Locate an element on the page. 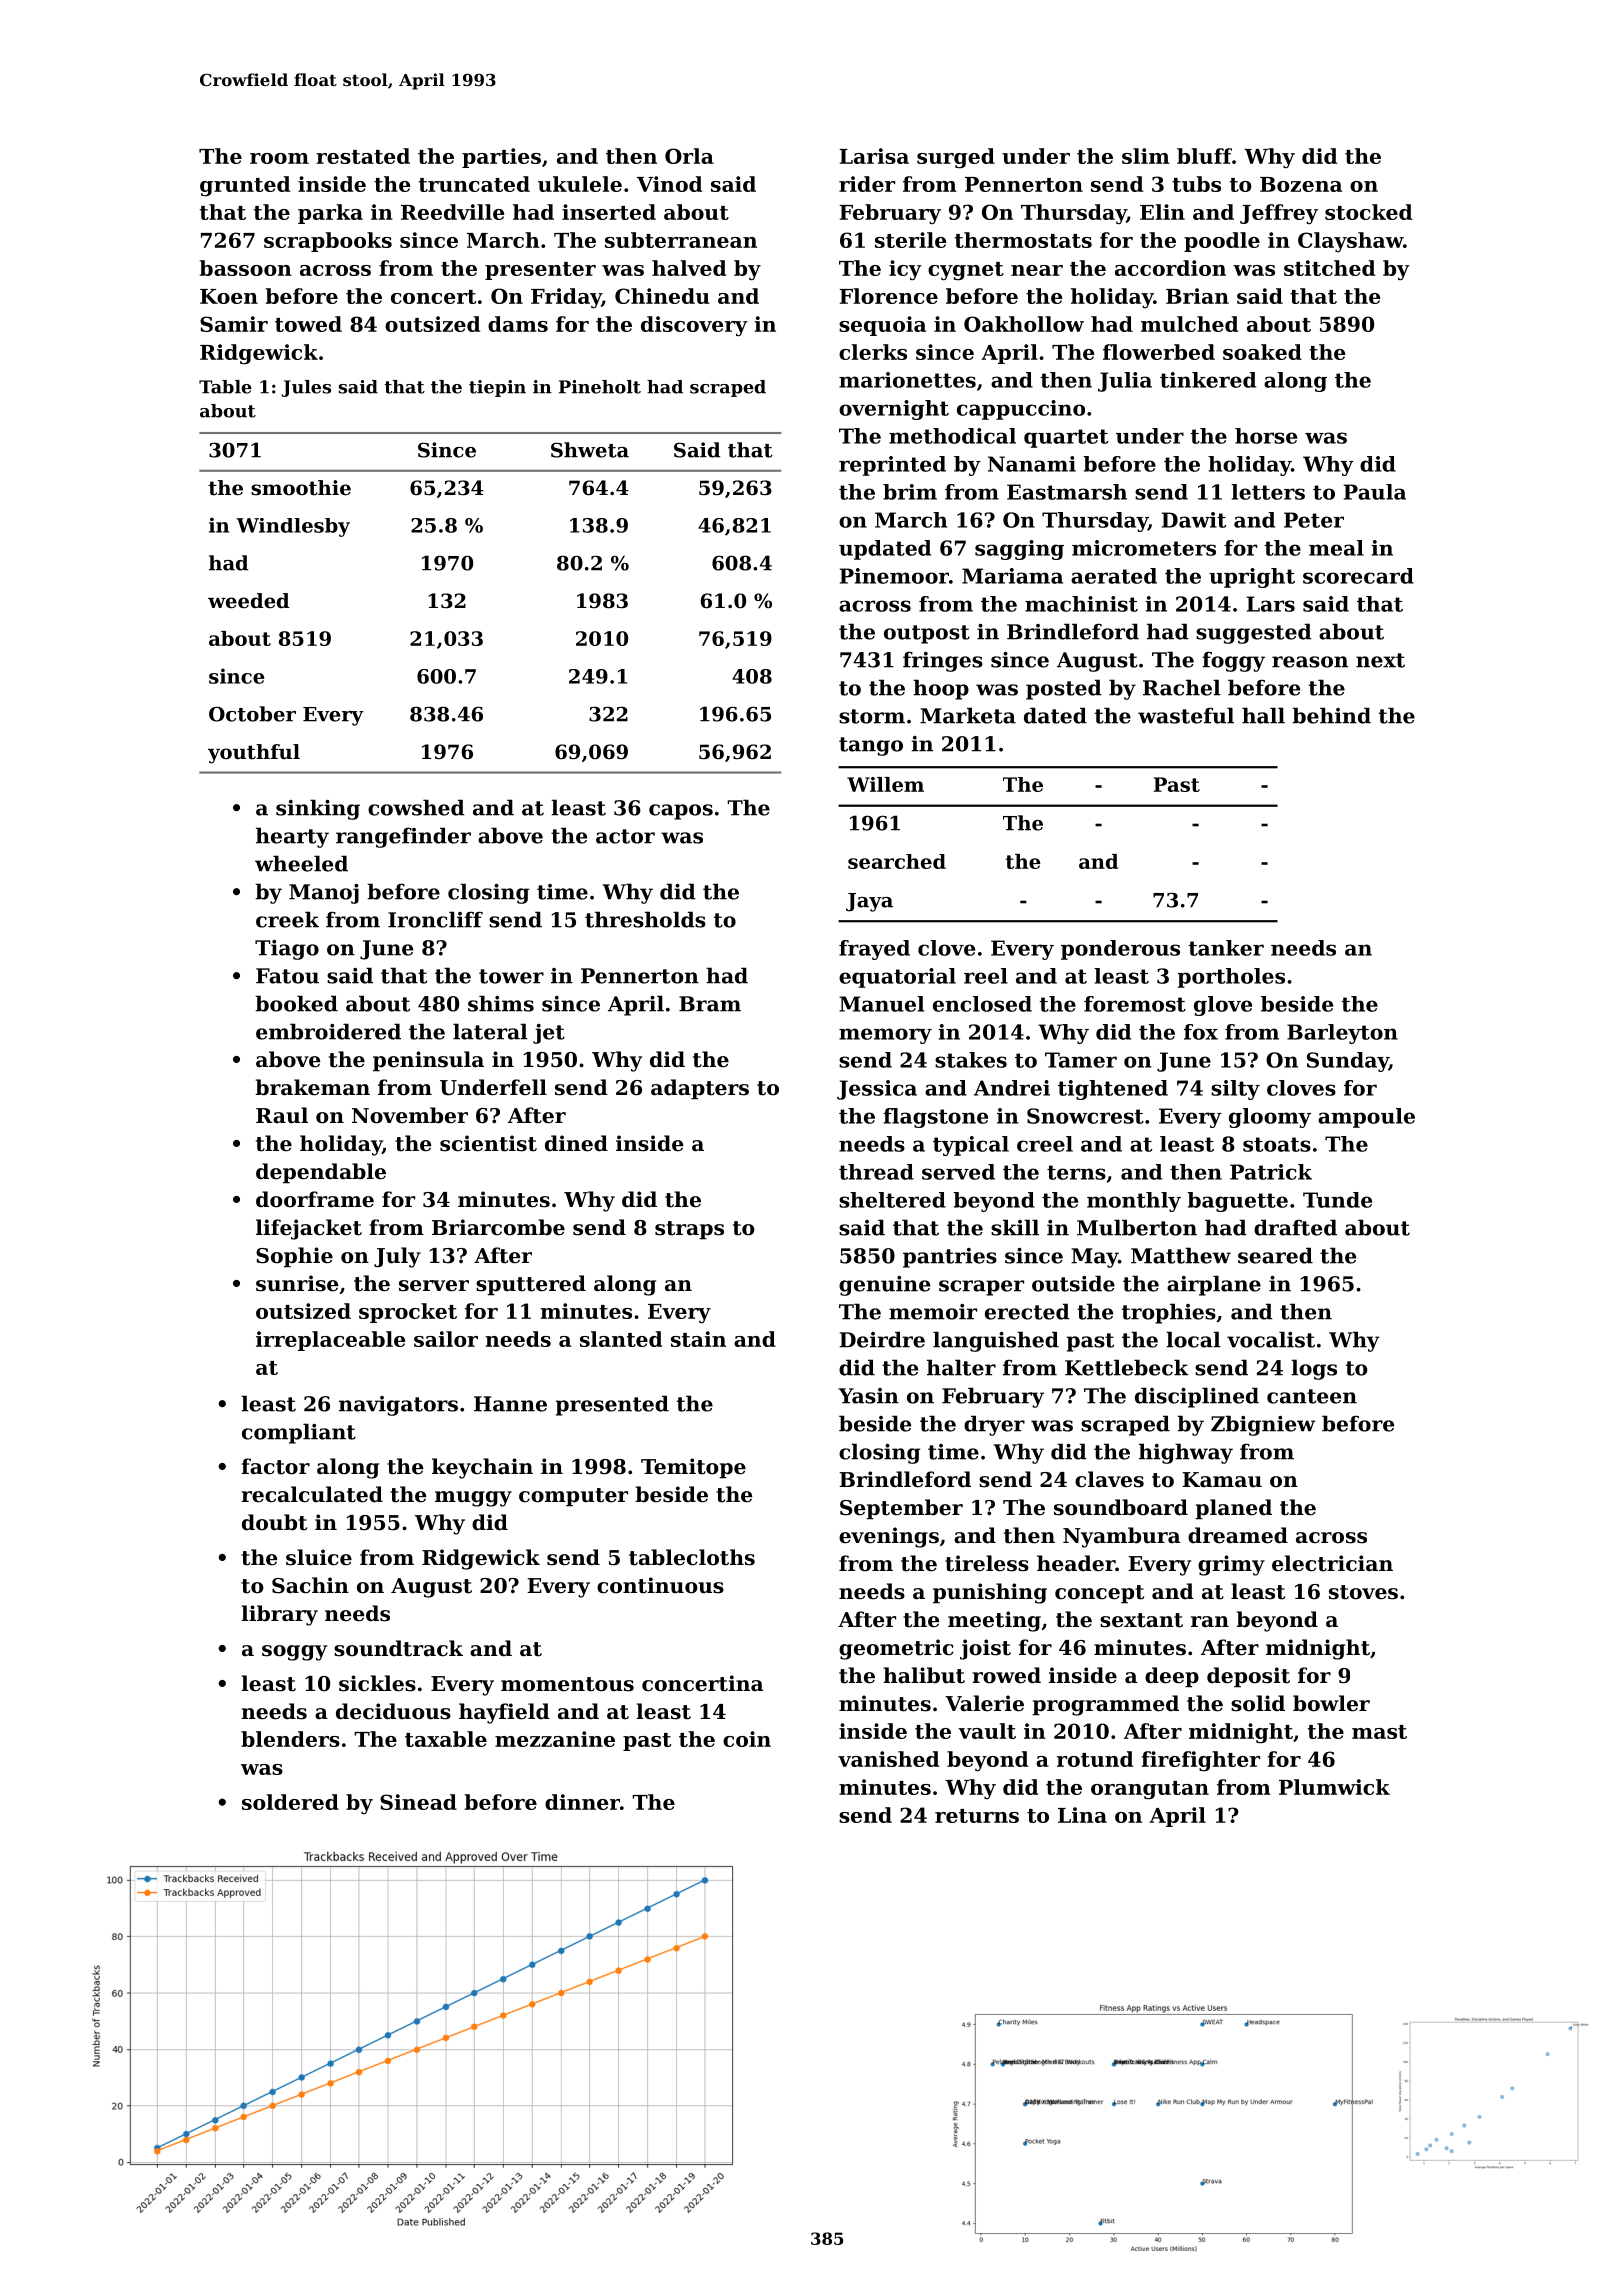  bluff is located at coordinates (1204, 156).
